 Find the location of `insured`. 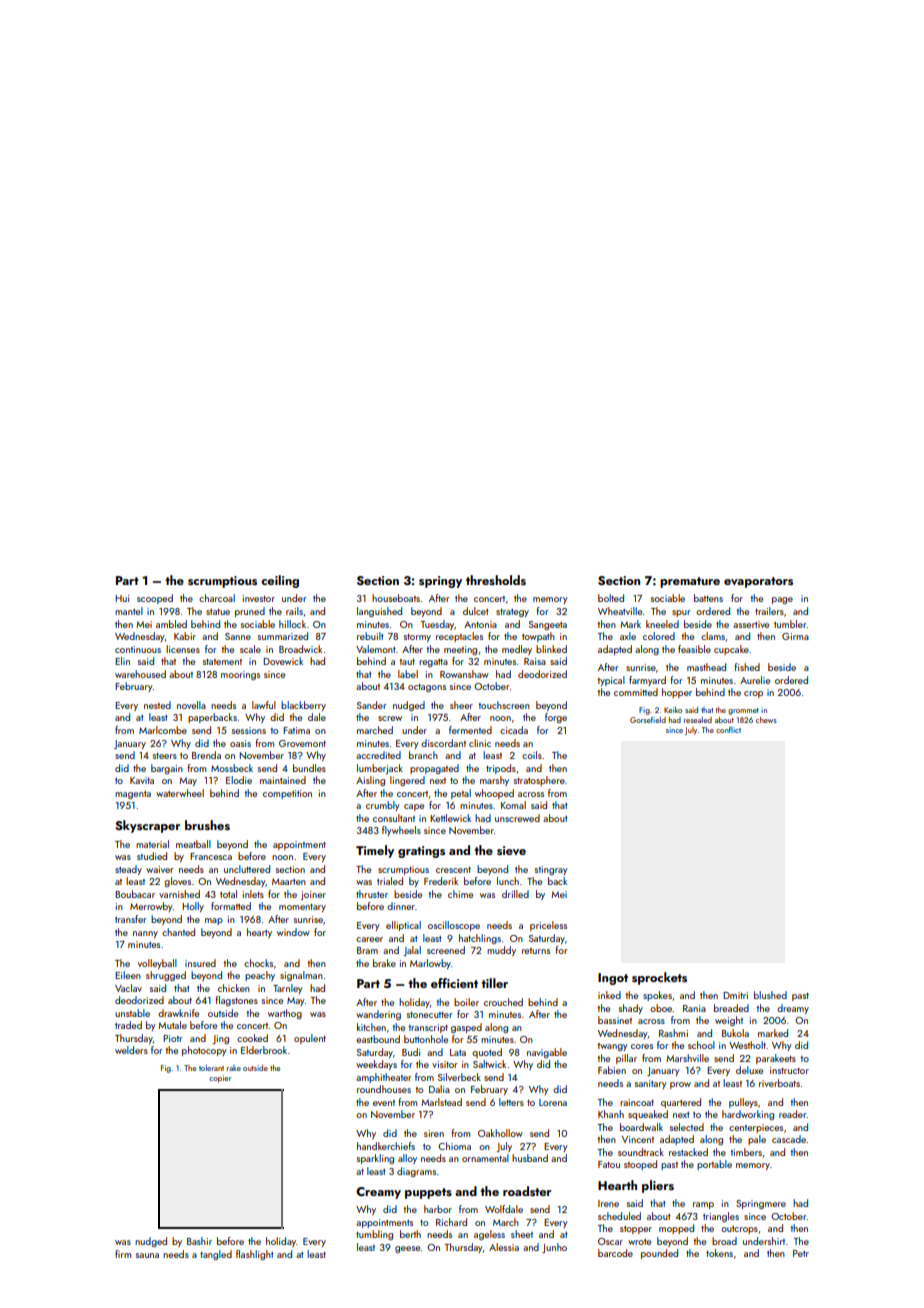

insured is located at coordinates (200, 963).
